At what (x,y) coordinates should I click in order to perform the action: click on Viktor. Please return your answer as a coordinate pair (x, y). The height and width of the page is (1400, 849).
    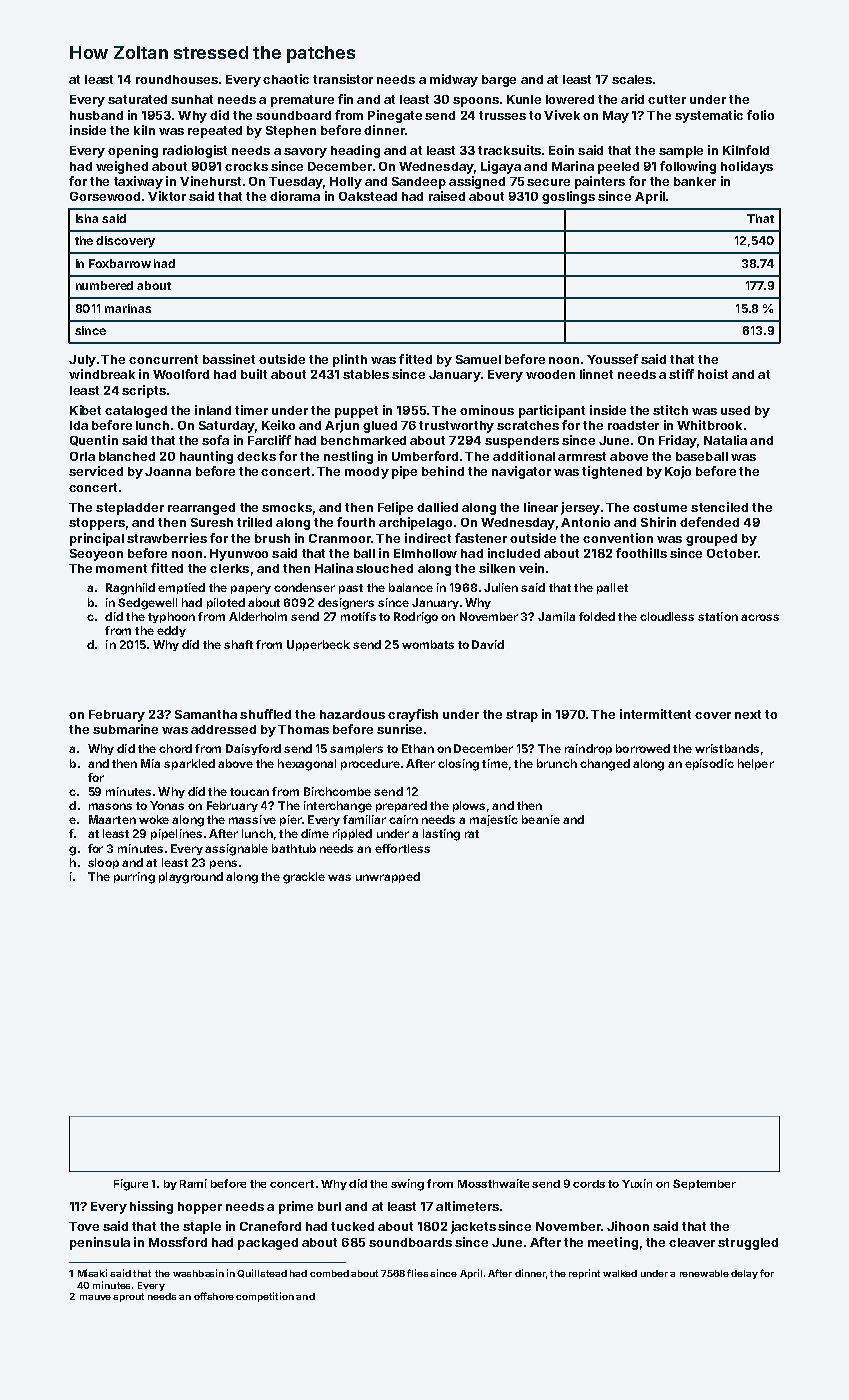
    Looking at the image, I should click on (167, 196).
